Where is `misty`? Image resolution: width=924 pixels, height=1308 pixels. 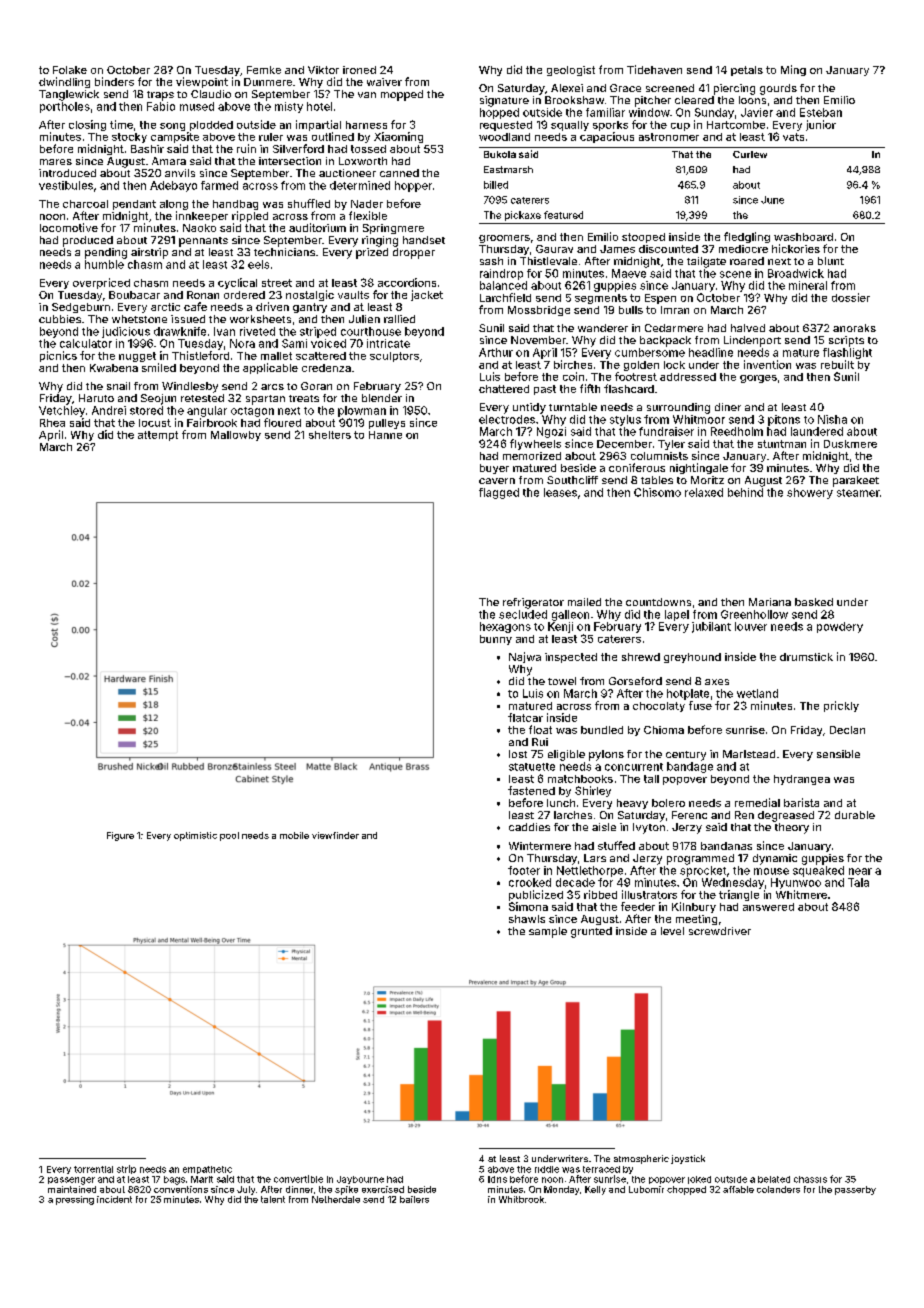 misty is located at coordinates (289, 107).
